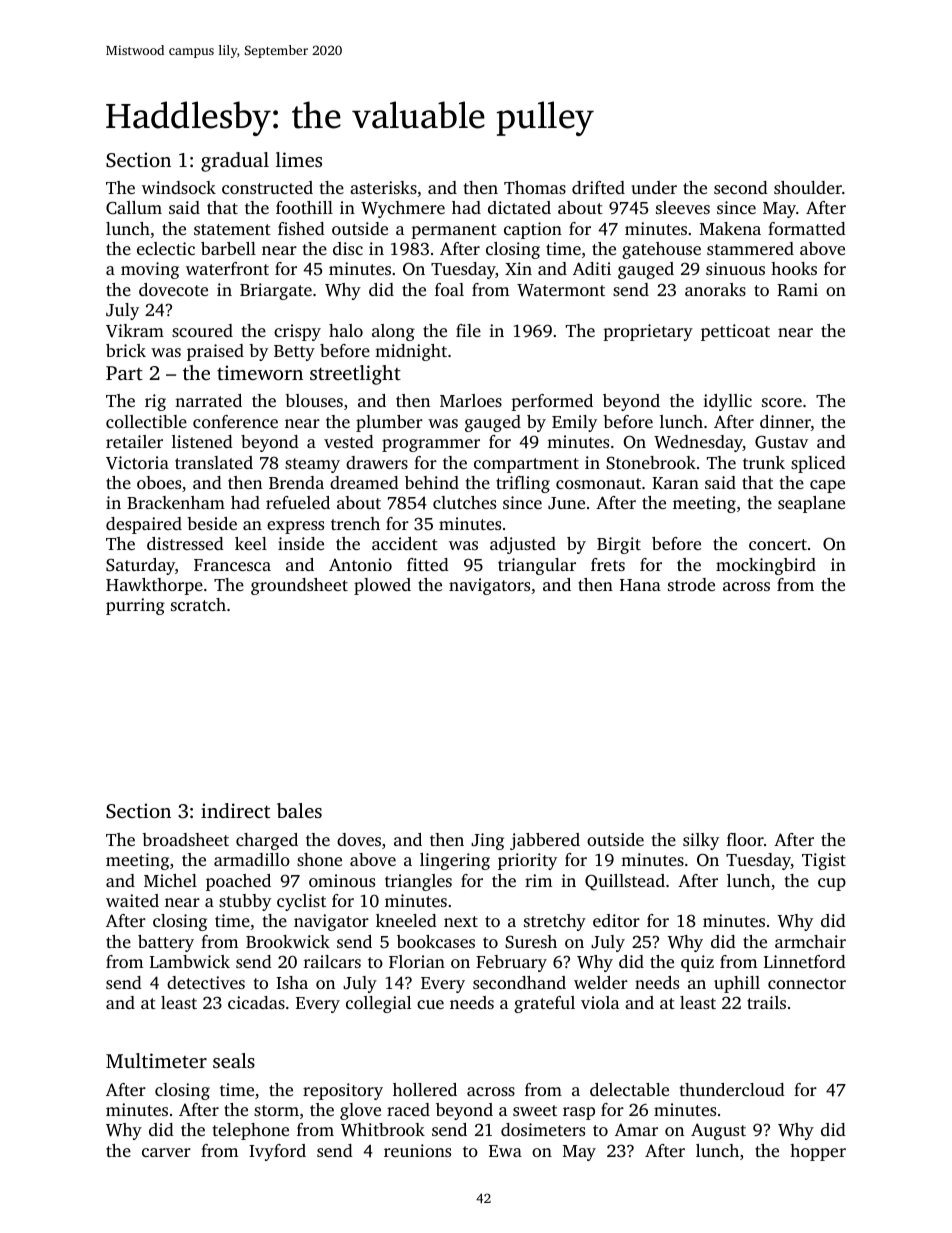  What do you see at coordinates (808, 187) in the screenshot?
I see `shoulder` at bounding box center [808, 187].
